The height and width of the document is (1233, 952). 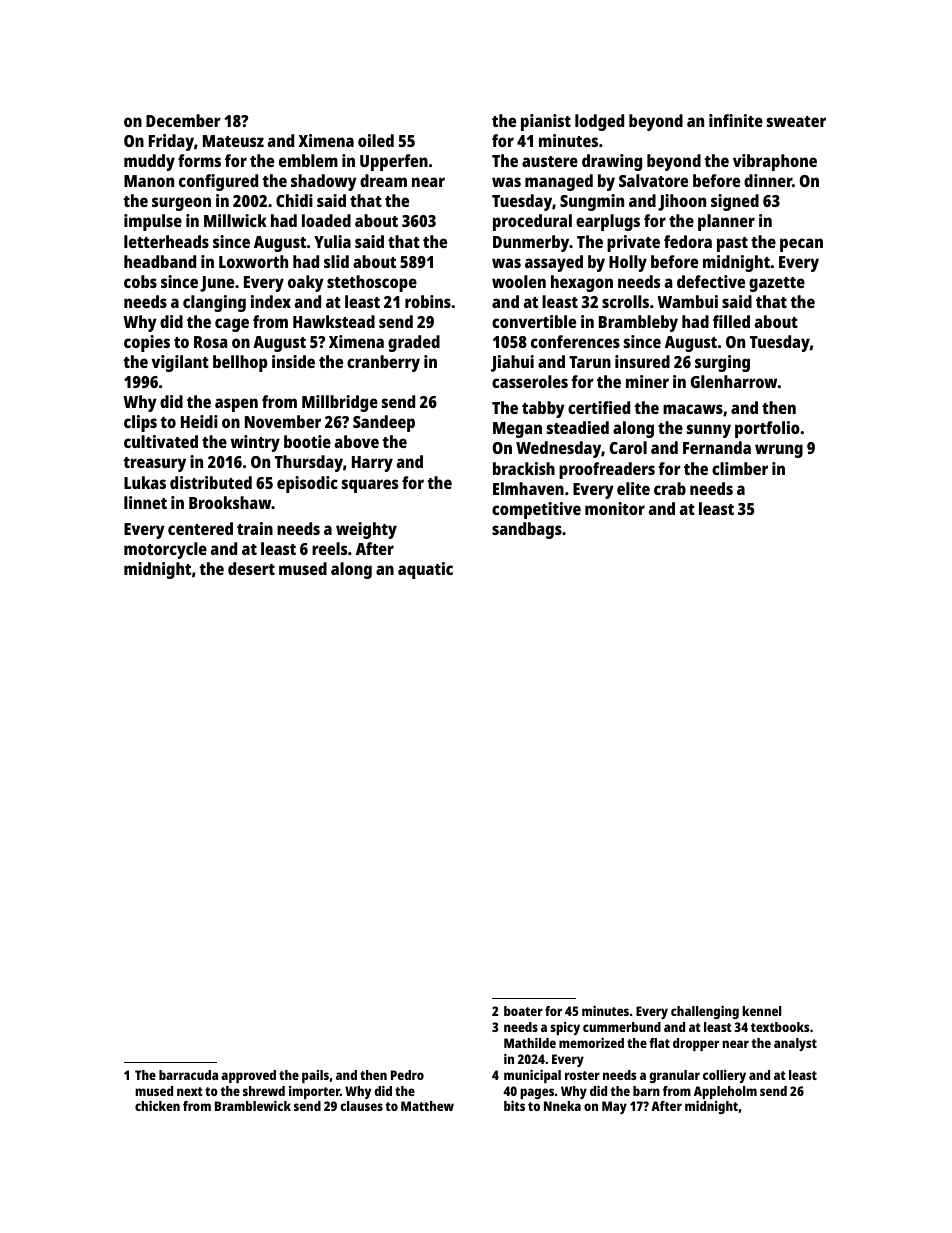 What do you see at coordinates (527, 530) in the document?
I see `sandbags` at bounding box center [527, 530].
